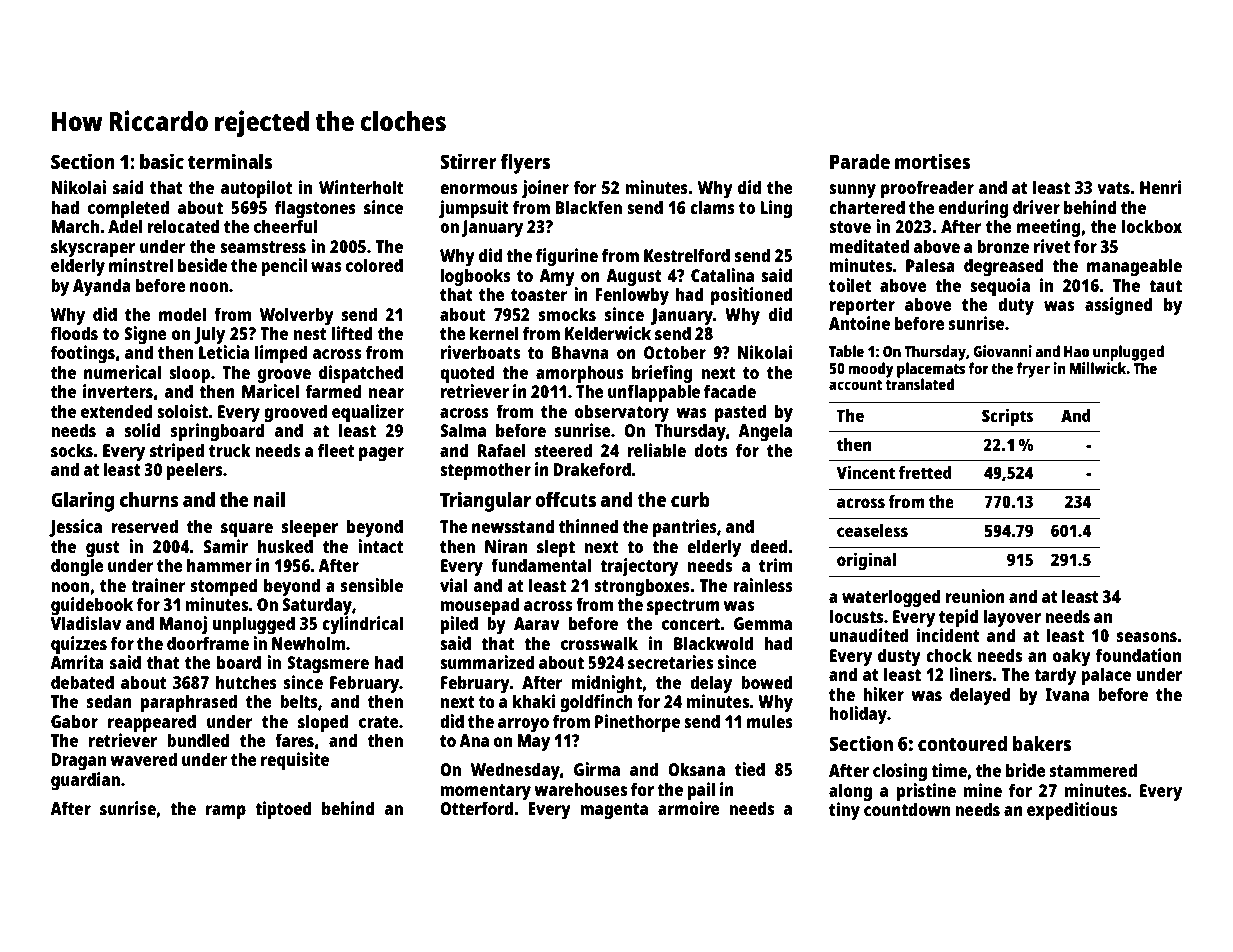 The width and height of the screenshot is (1233, 952). What do you see at coordinates (246, 682) in the screenshot?
I see `hutches` at bounding box center [246, 682].
